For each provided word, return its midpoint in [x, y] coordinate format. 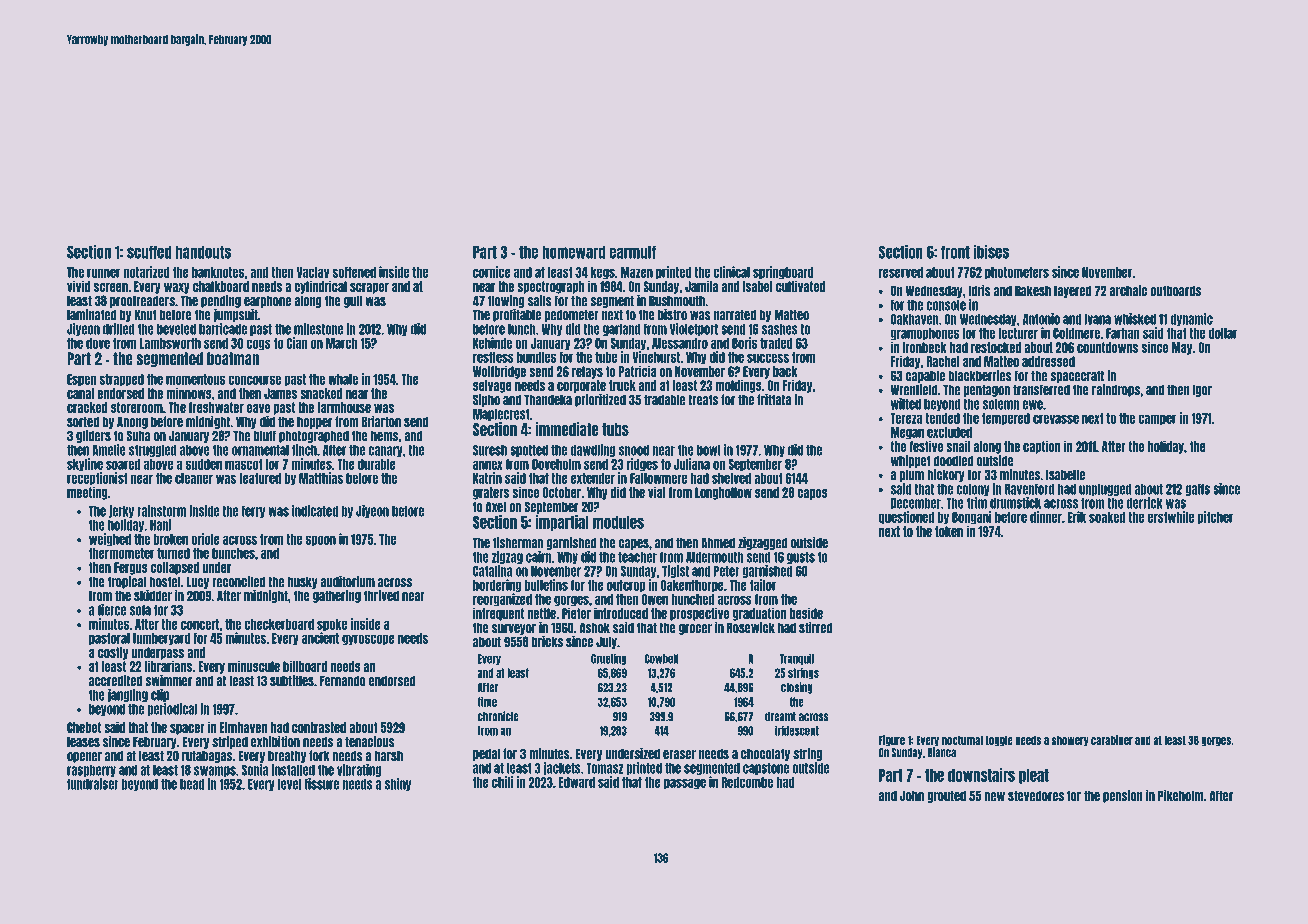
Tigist [675, 571]
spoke [332, 625]
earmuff [632, 252]
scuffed [149, 252]
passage [685, 784]
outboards [1175, 291]
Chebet [84, 727]
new [994, 797]
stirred [815, 628]
